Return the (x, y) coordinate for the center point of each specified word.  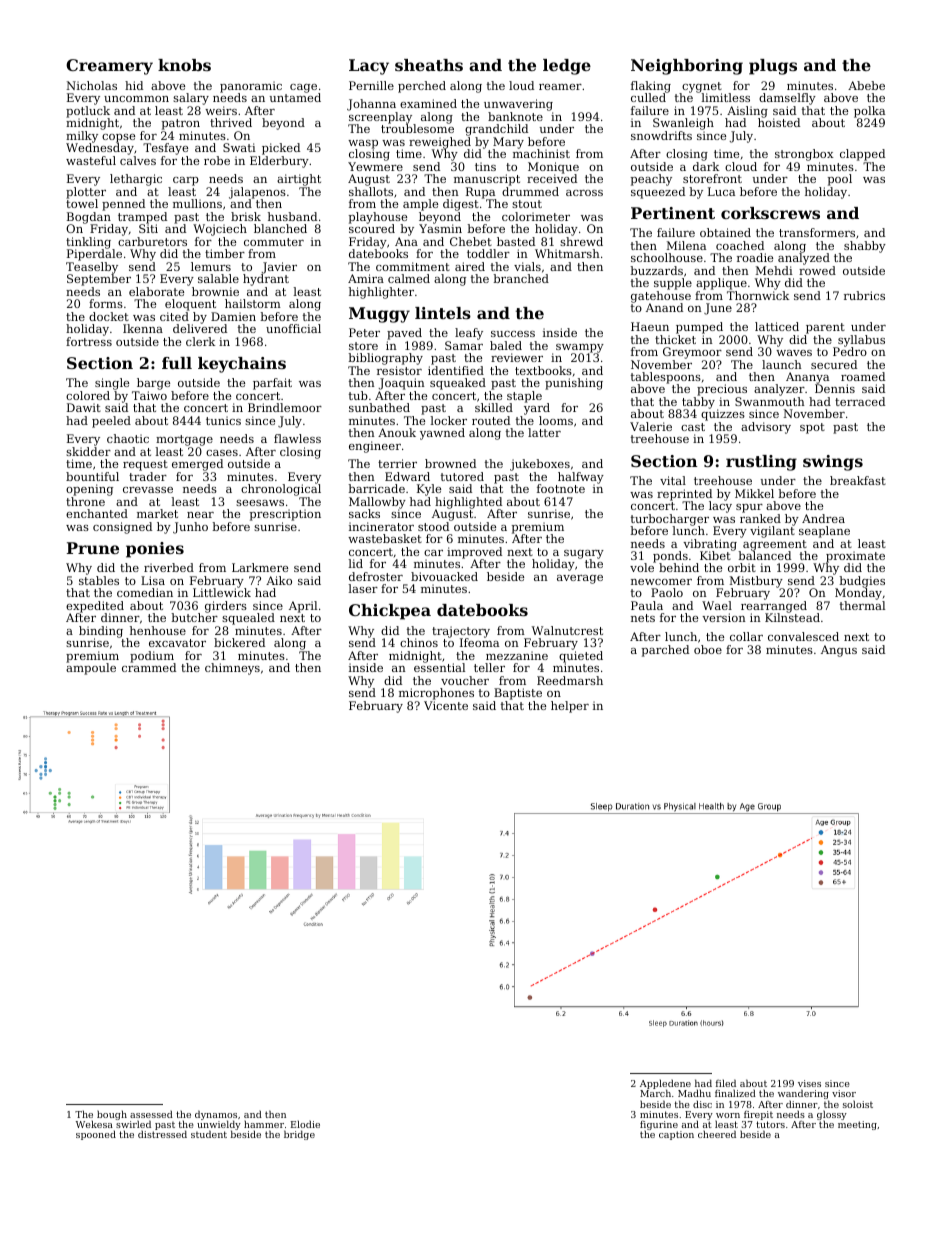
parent (825, 328)
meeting (857, 1125)
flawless (297, 438)
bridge (299, 1135)
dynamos (216, 1115)
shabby (865, 247)
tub (358, 395)
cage (303, 88)
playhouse (378, 218)
